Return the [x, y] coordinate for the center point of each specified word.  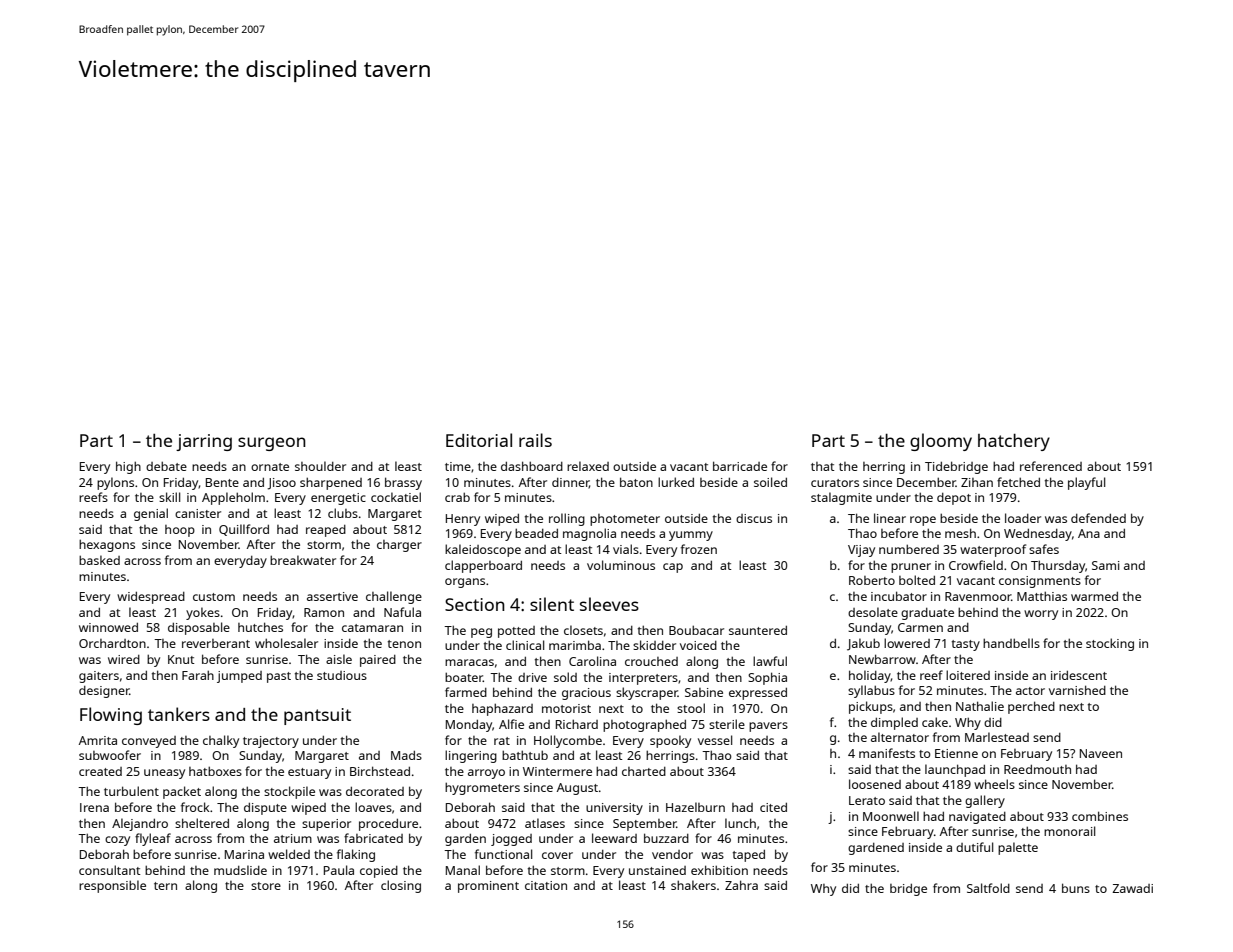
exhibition [719, 870]
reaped [326, 531]
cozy [117, 841]
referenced [1051, 466]
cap [673, 568]
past [279, 677]
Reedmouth [1037, 769]
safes [1044, 549]
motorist [566, 708]
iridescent [1079, 675]
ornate [270, 467]
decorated [375, 791]
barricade [740, 466]
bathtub [525, 755]
